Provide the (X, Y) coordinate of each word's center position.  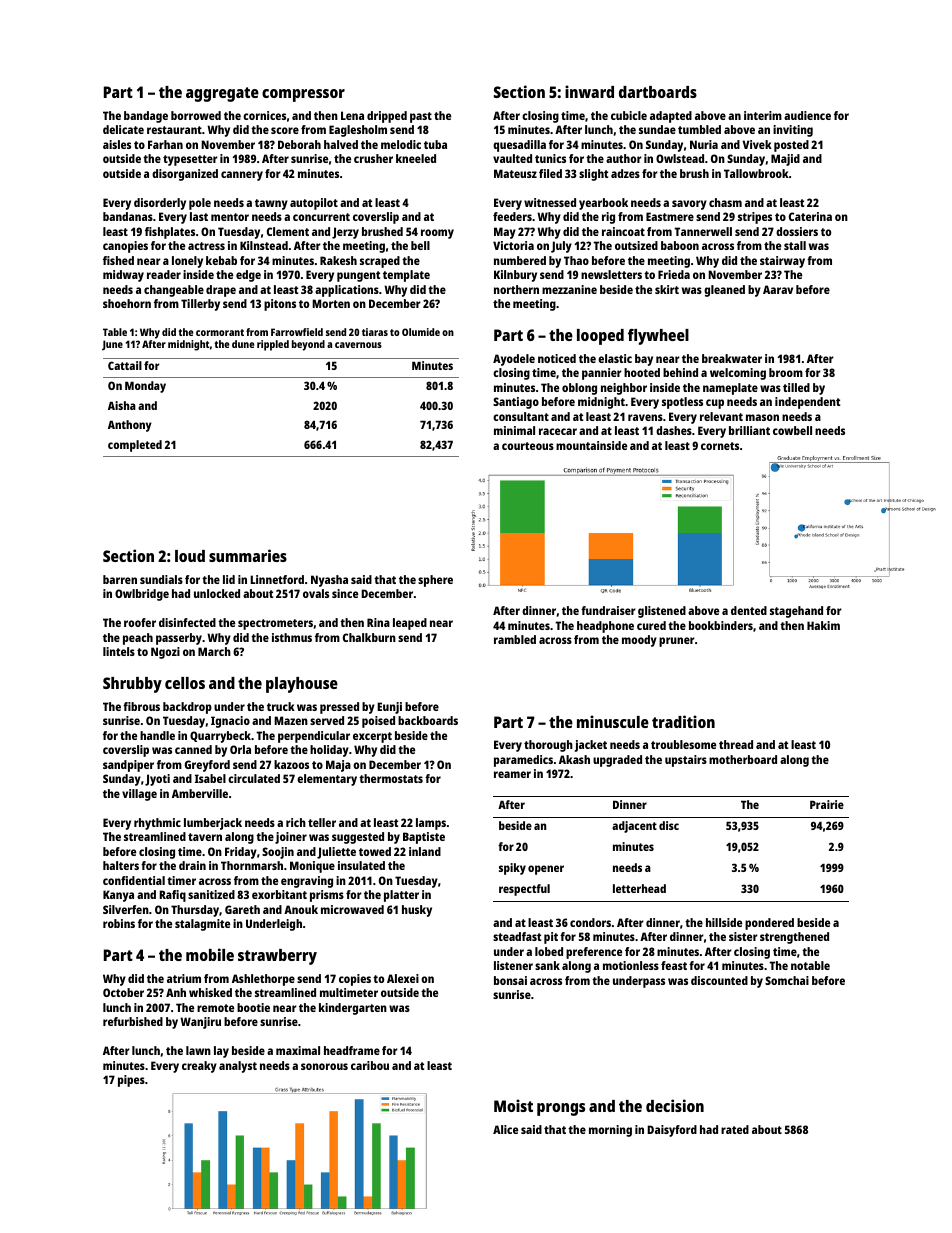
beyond (308, 345)
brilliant (749, 430)
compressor (303, 95)
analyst (238, 1067)
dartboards (658, 92)
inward (589, 91)
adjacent (634, 827)
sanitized (211, 894)
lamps (431, 824)
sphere (435, 581)
